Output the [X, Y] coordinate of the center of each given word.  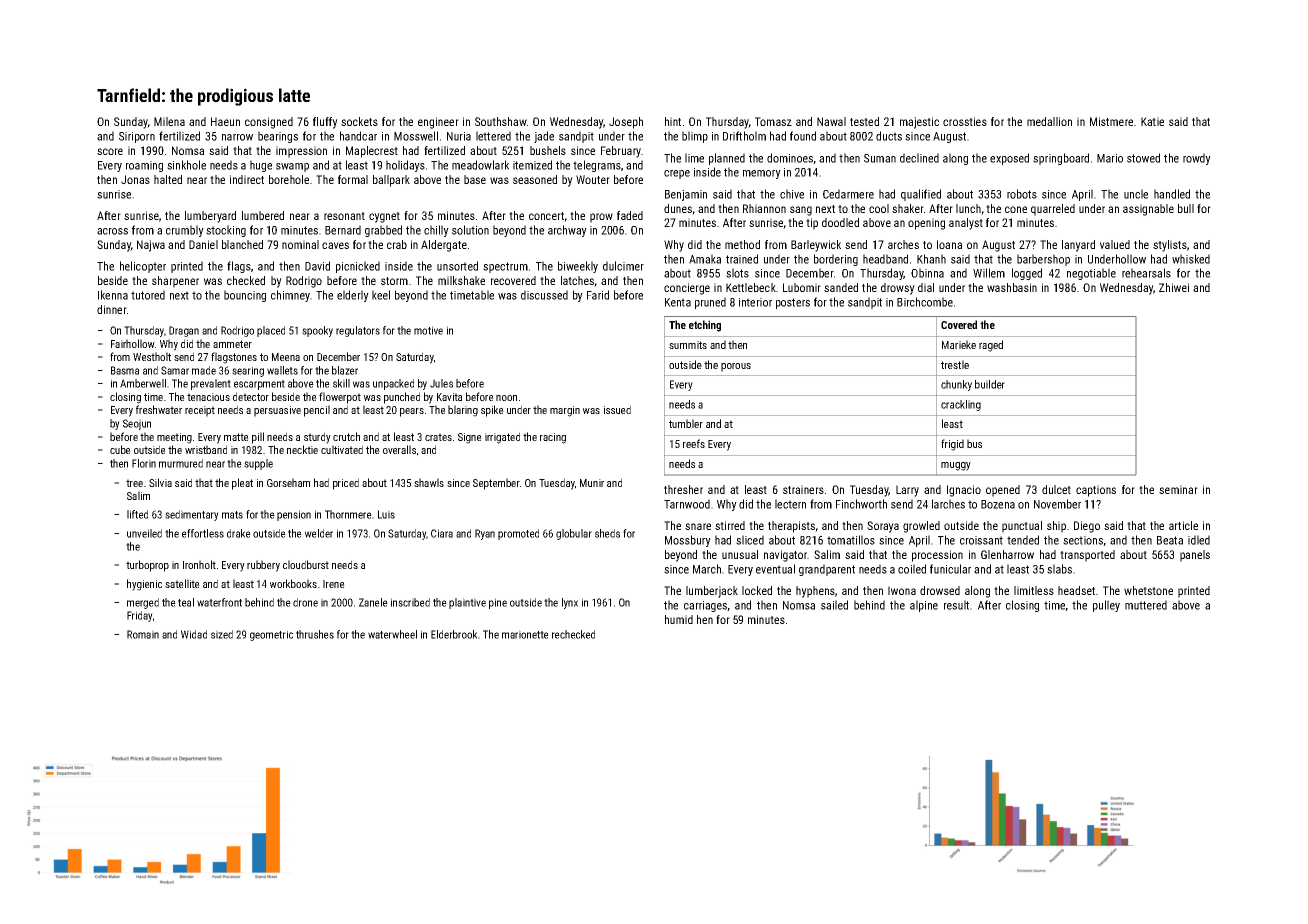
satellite [182, 583]
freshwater [159, 409]
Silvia [160, 482]
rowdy [1197, 159]
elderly [353, 296]
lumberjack [712, 592]
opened [1003, 491]
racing [553, 438]
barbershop [1043, 260]
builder [990, 384]
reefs [694, 443]
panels [1195, 556]
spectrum [505, 267]
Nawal [831, 121]
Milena [169, 121]
